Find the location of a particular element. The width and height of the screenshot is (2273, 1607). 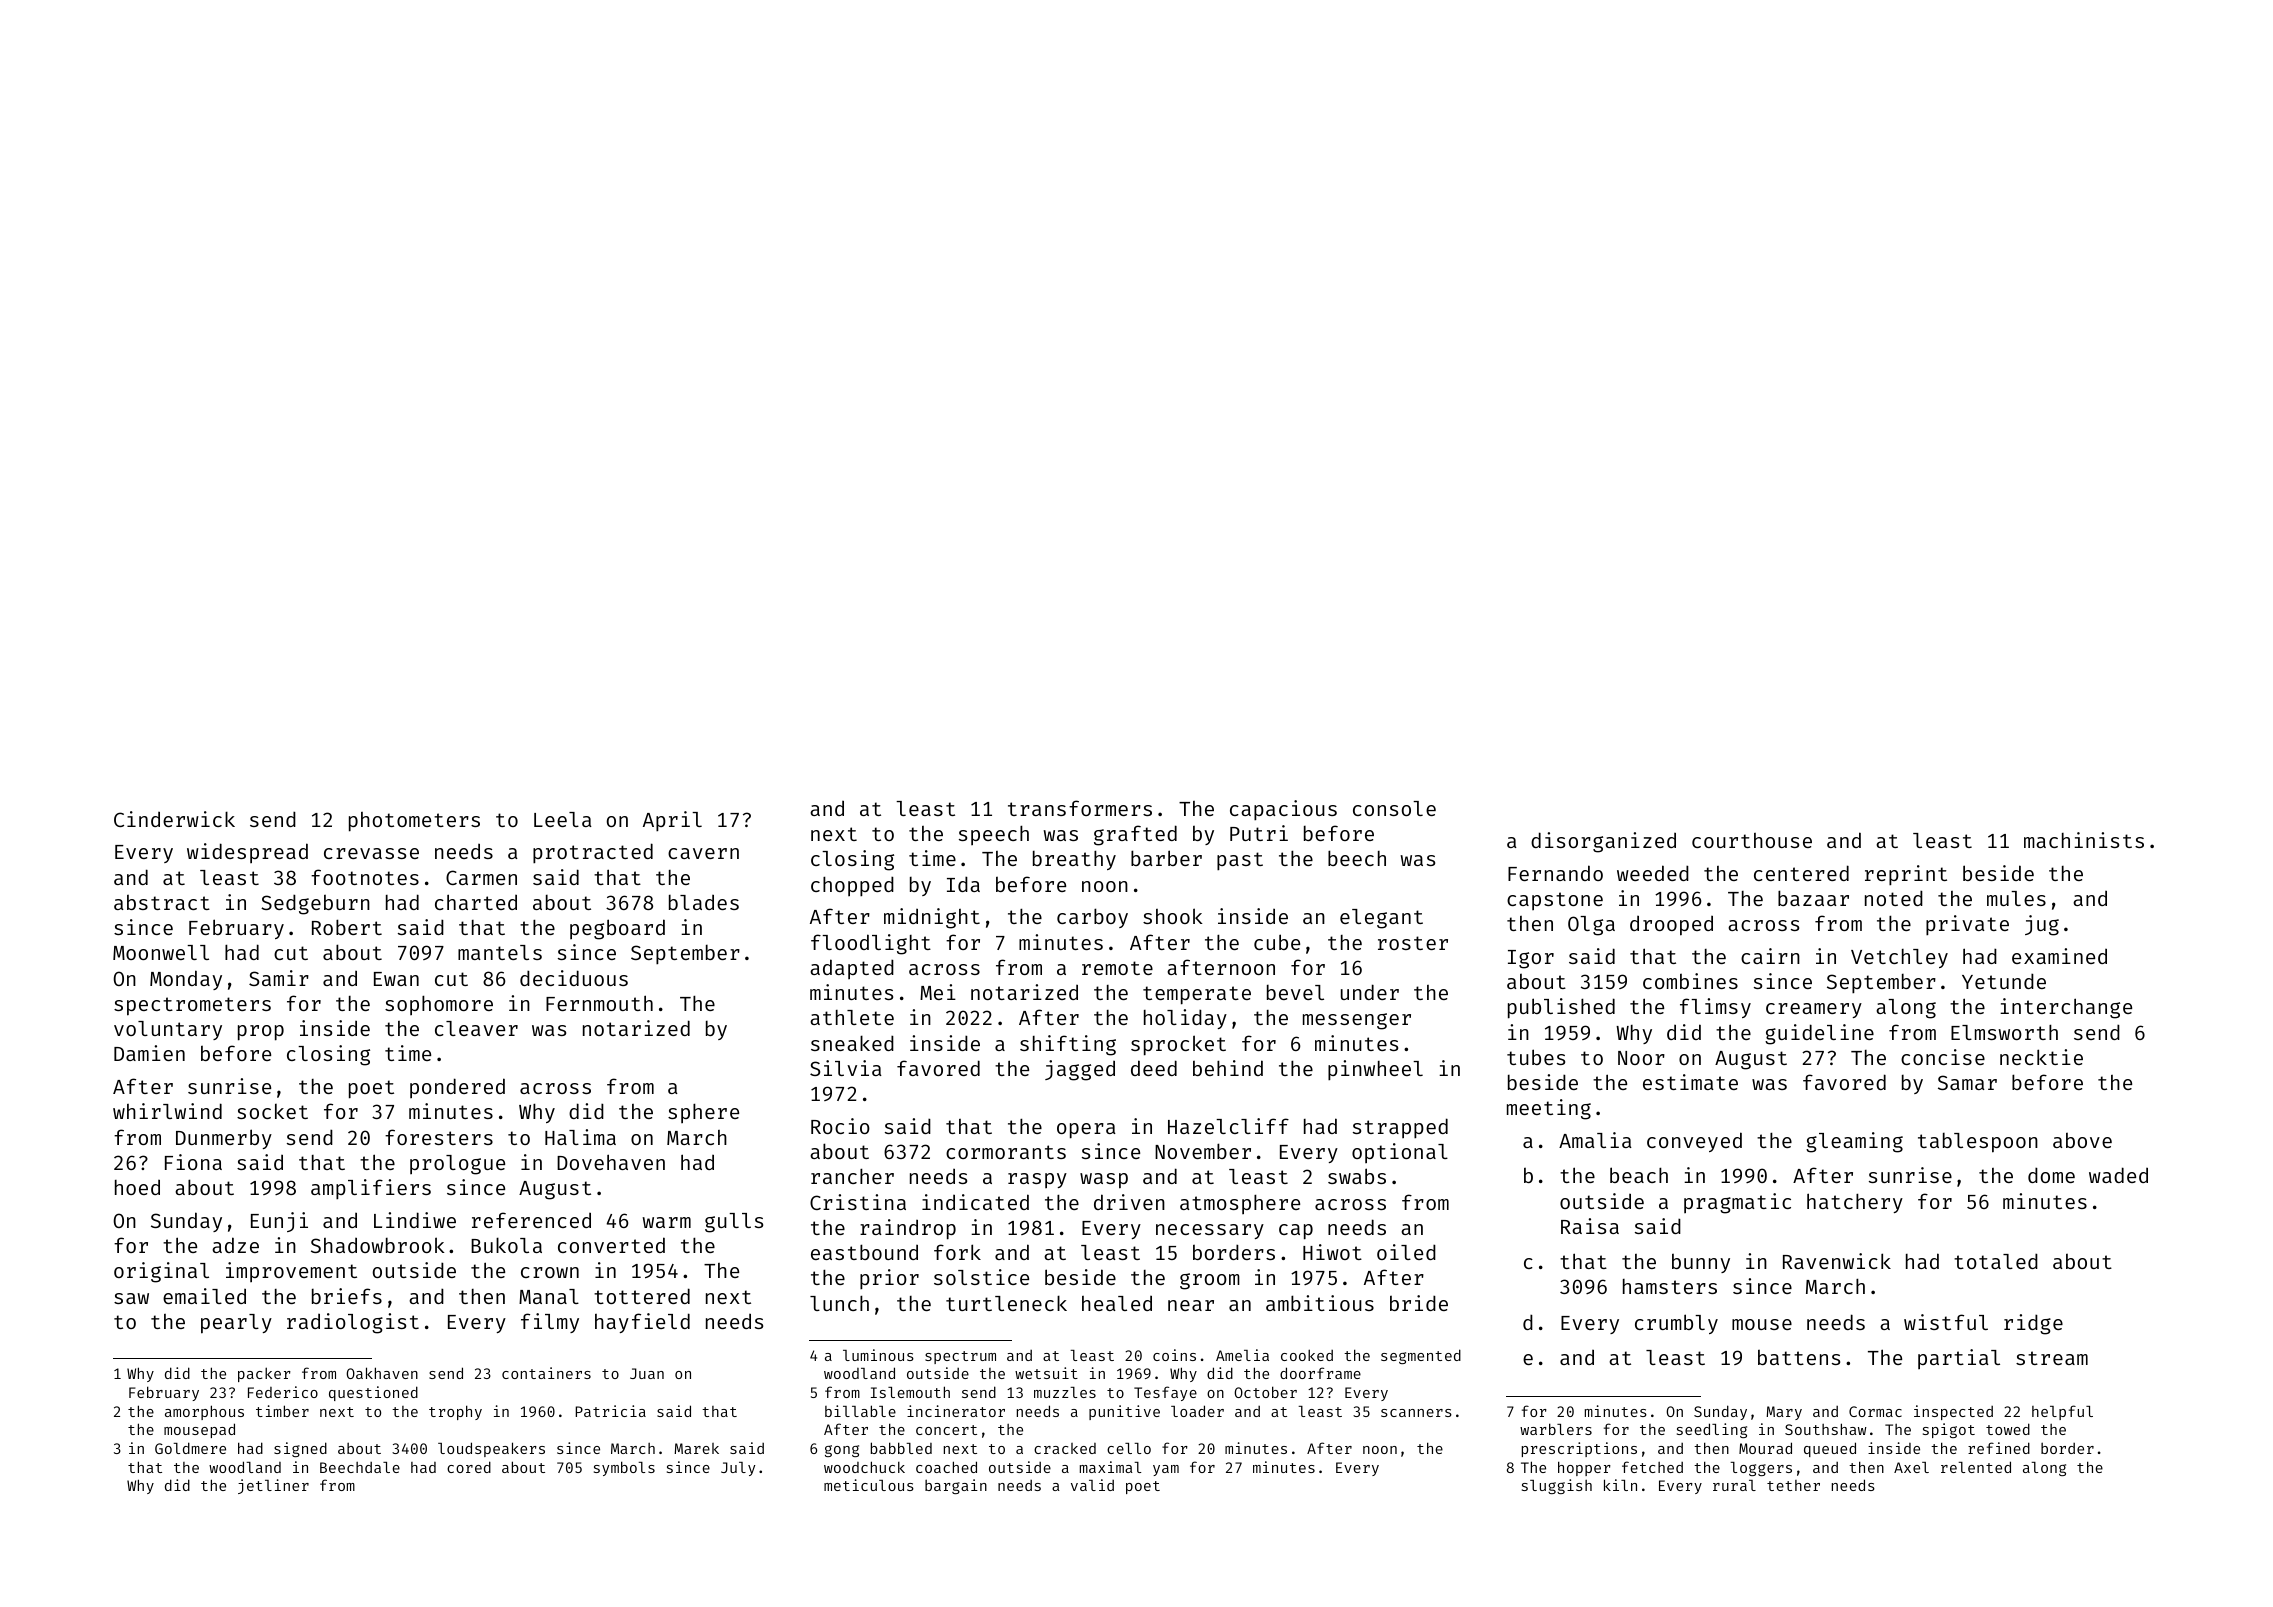

foresters is located at coordinates (439, 1137).
